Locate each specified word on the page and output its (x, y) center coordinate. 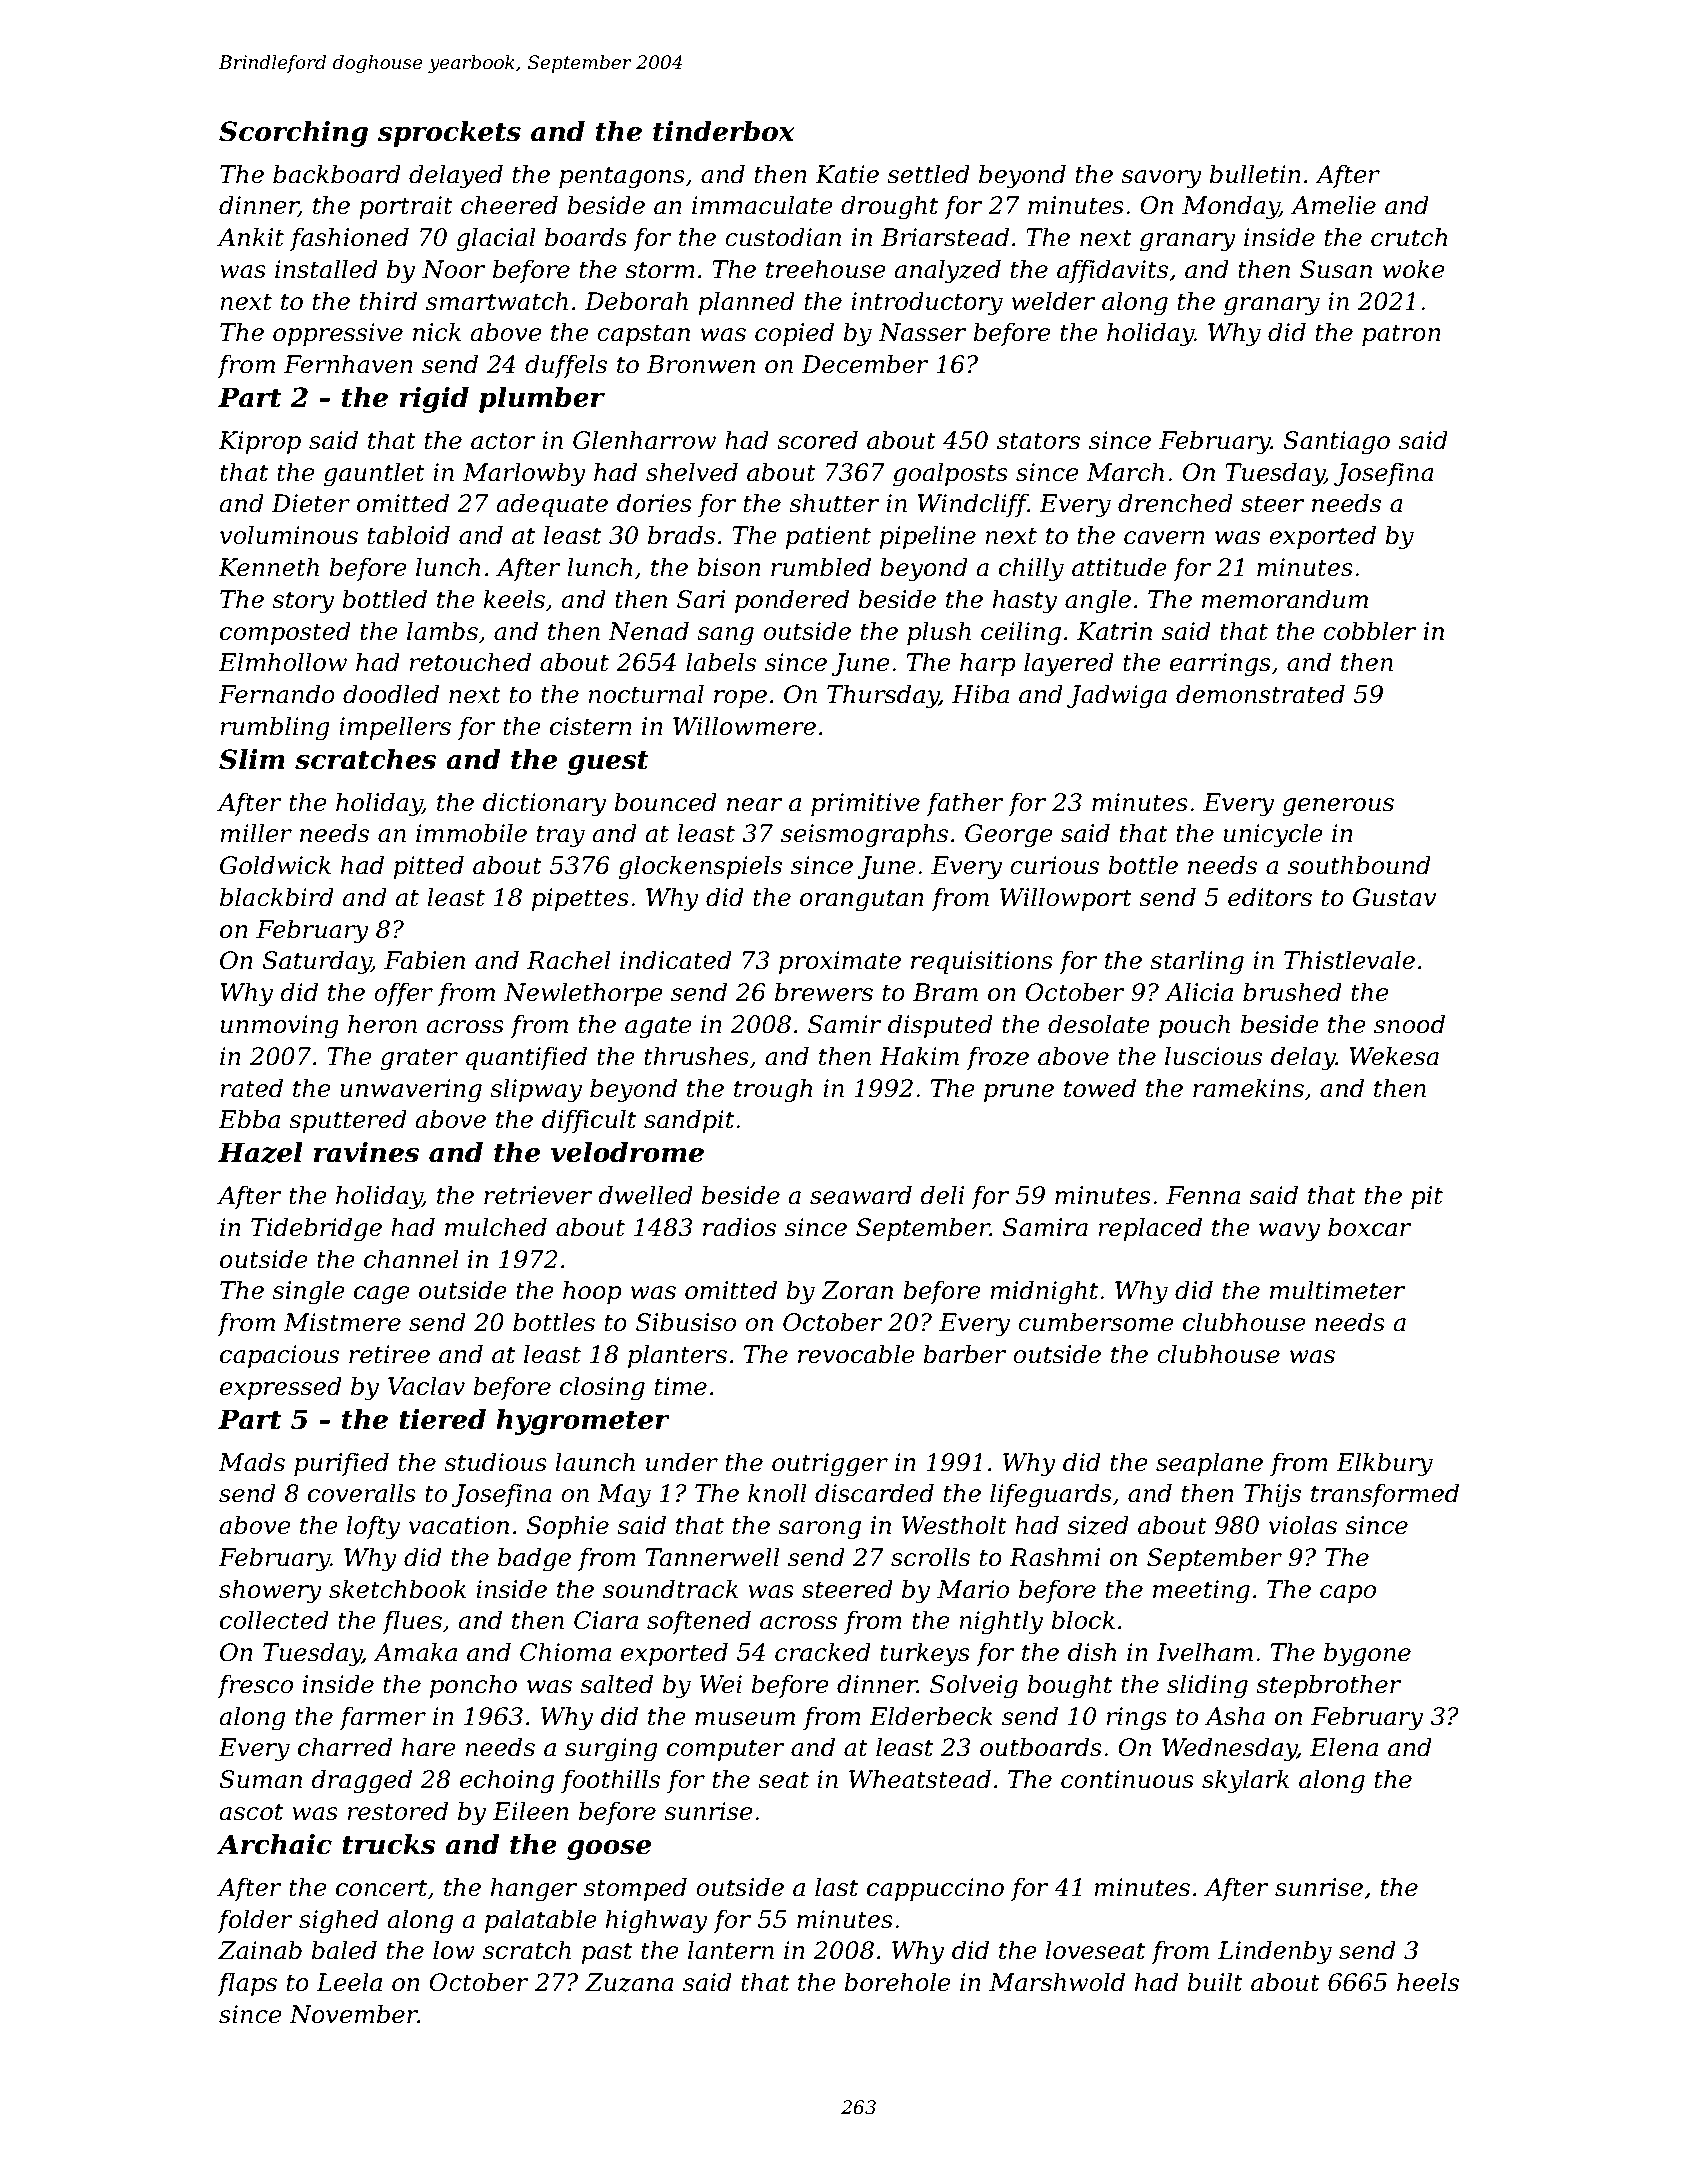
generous (1338, 807)
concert (381, 1888)
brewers (824, 992)
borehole (897, 1982)
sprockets (449, 134)
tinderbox (724, 131)
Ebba (249, 1119)
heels (1428, 1982)
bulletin (1255, 174)
